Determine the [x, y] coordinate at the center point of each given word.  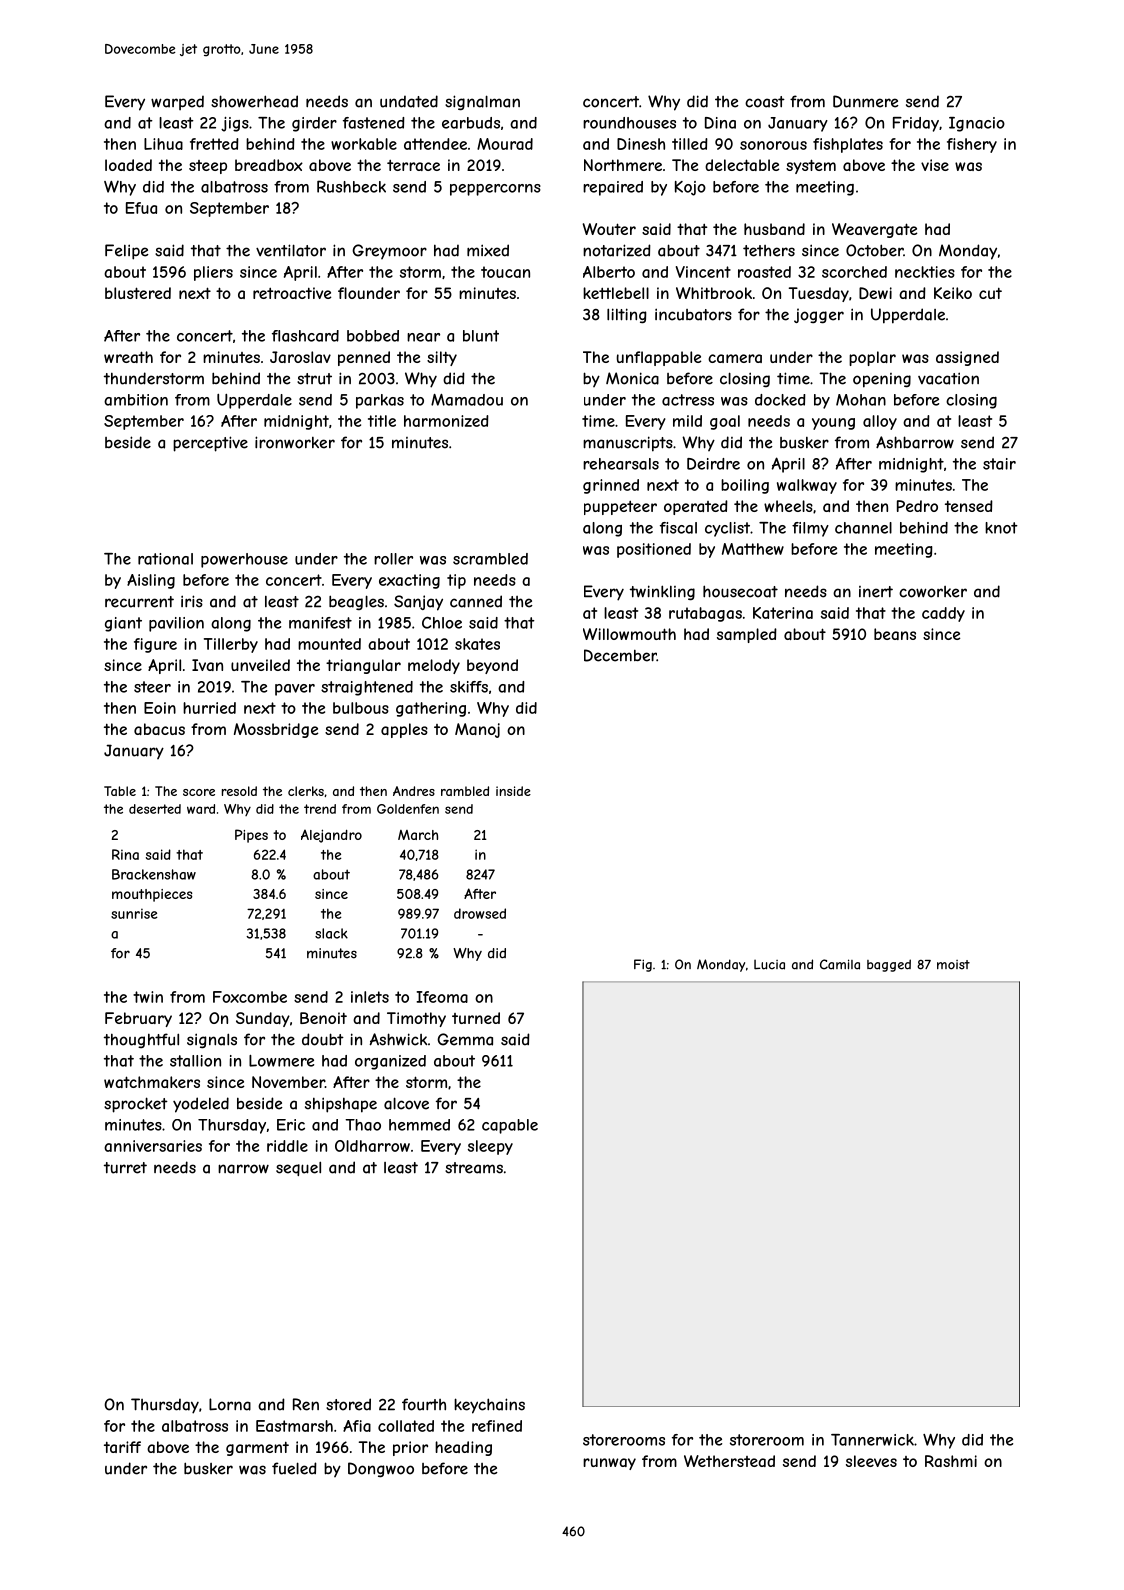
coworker [933, 592]
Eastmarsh [294, 1426]
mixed [488, 250]
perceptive [210, 444]
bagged [889, 965]
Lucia [769, 964]
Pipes [251, 836]
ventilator [291, 250]
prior [410, 1448]
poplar [872, 358]
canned [476, 601]
